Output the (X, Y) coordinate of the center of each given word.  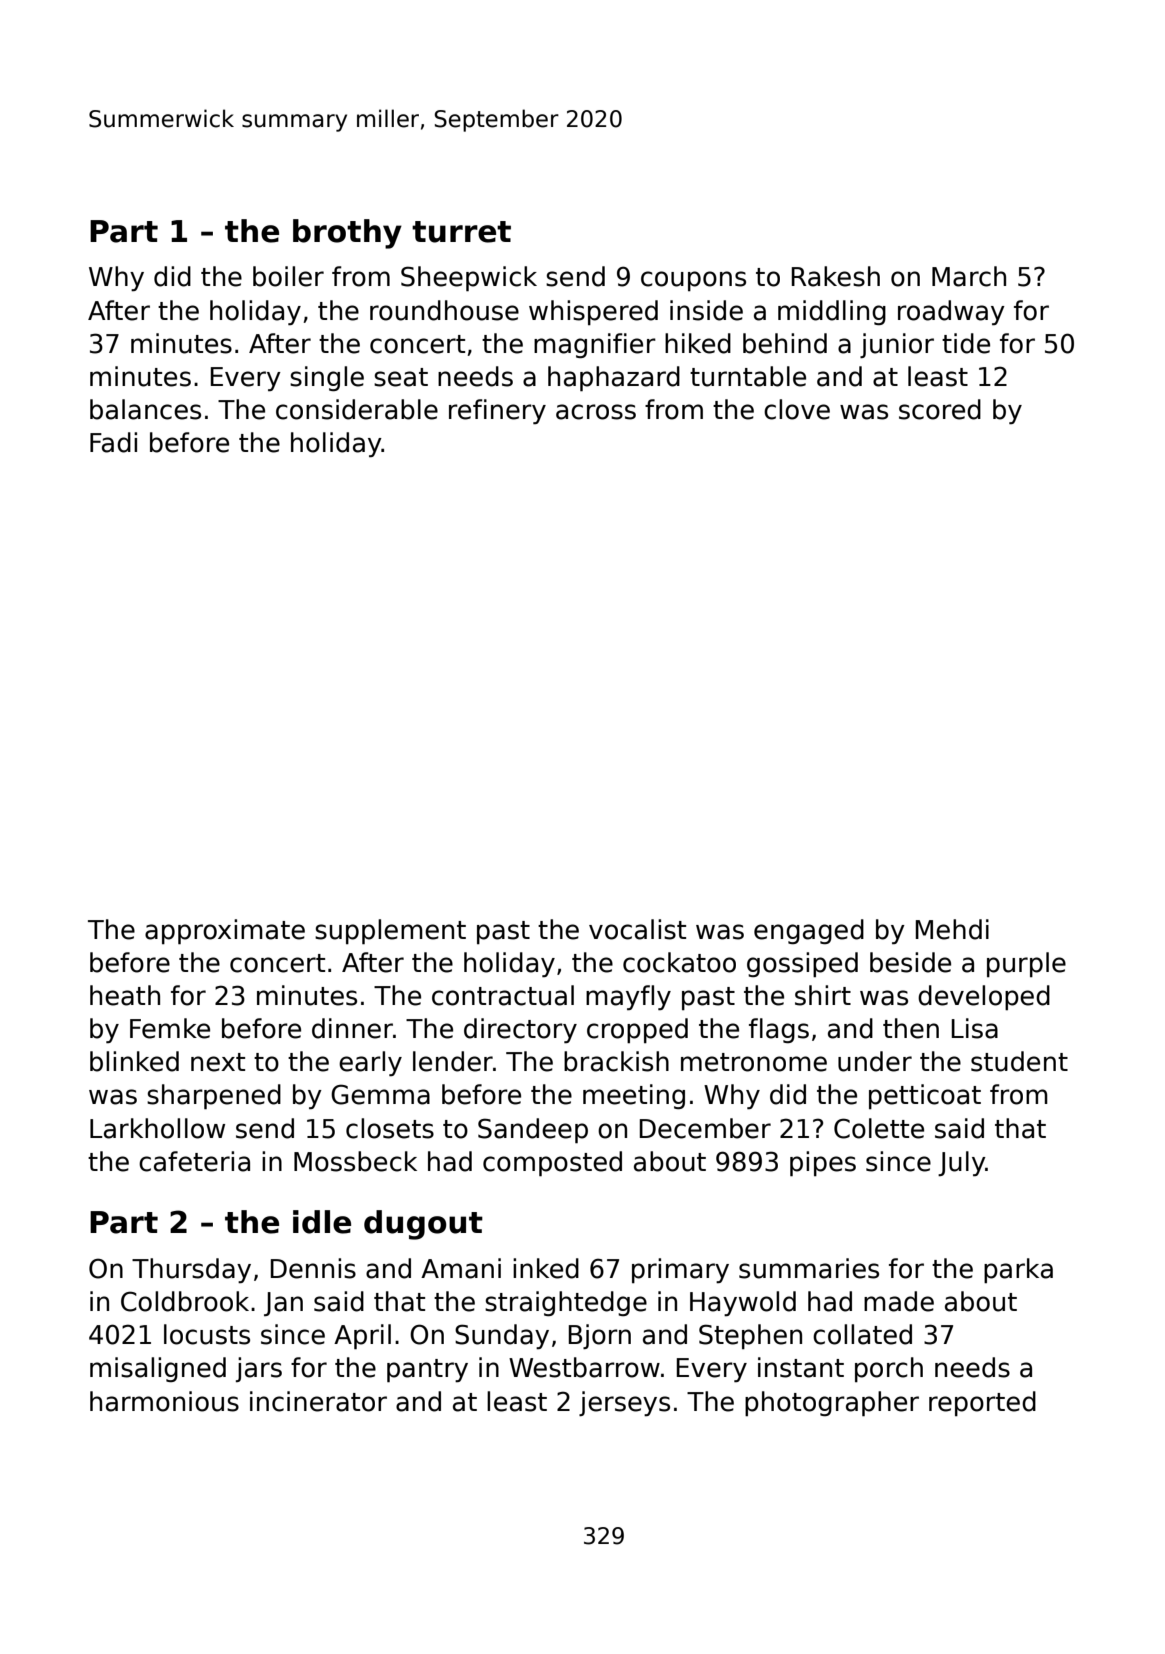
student (1019, 1061)
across (596, 412)
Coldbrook (185, 1301)
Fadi (113, 442)
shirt (823, 995)
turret (461, 232)
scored (940, 409)
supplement (390, 932)
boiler (288, 276)
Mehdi (952, 929)
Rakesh (836, 276)
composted (552, 1164)
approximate (225, 932)
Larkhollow (157, 1128)
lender (453, 1061)
